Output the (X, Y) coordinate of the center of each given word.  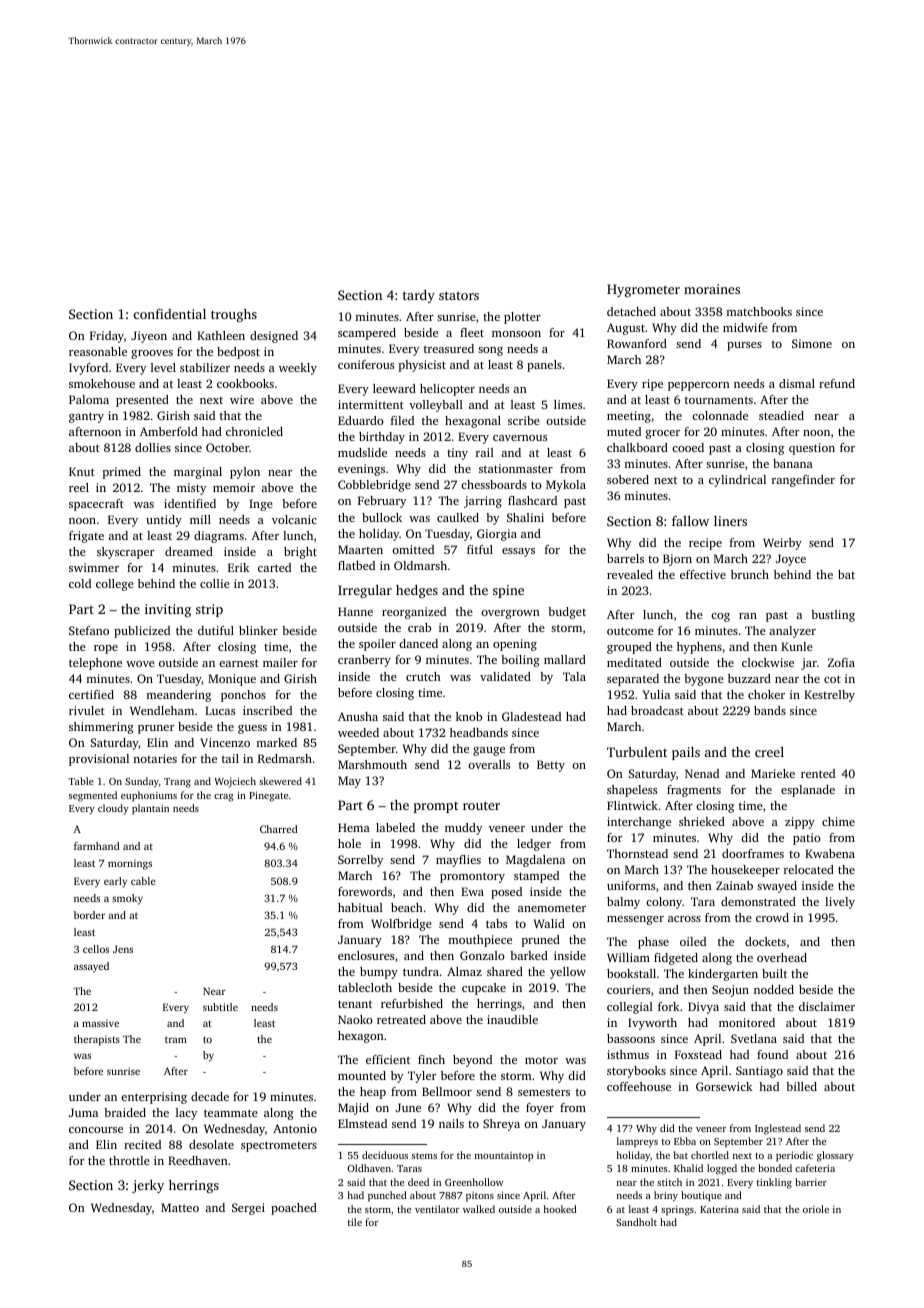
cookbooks (245, 383)
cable (143, 881)
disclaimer (827, 1006)
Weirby (782, 544)
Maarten (360, 549)
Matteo (180, 1207)
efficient (388, 1059)
